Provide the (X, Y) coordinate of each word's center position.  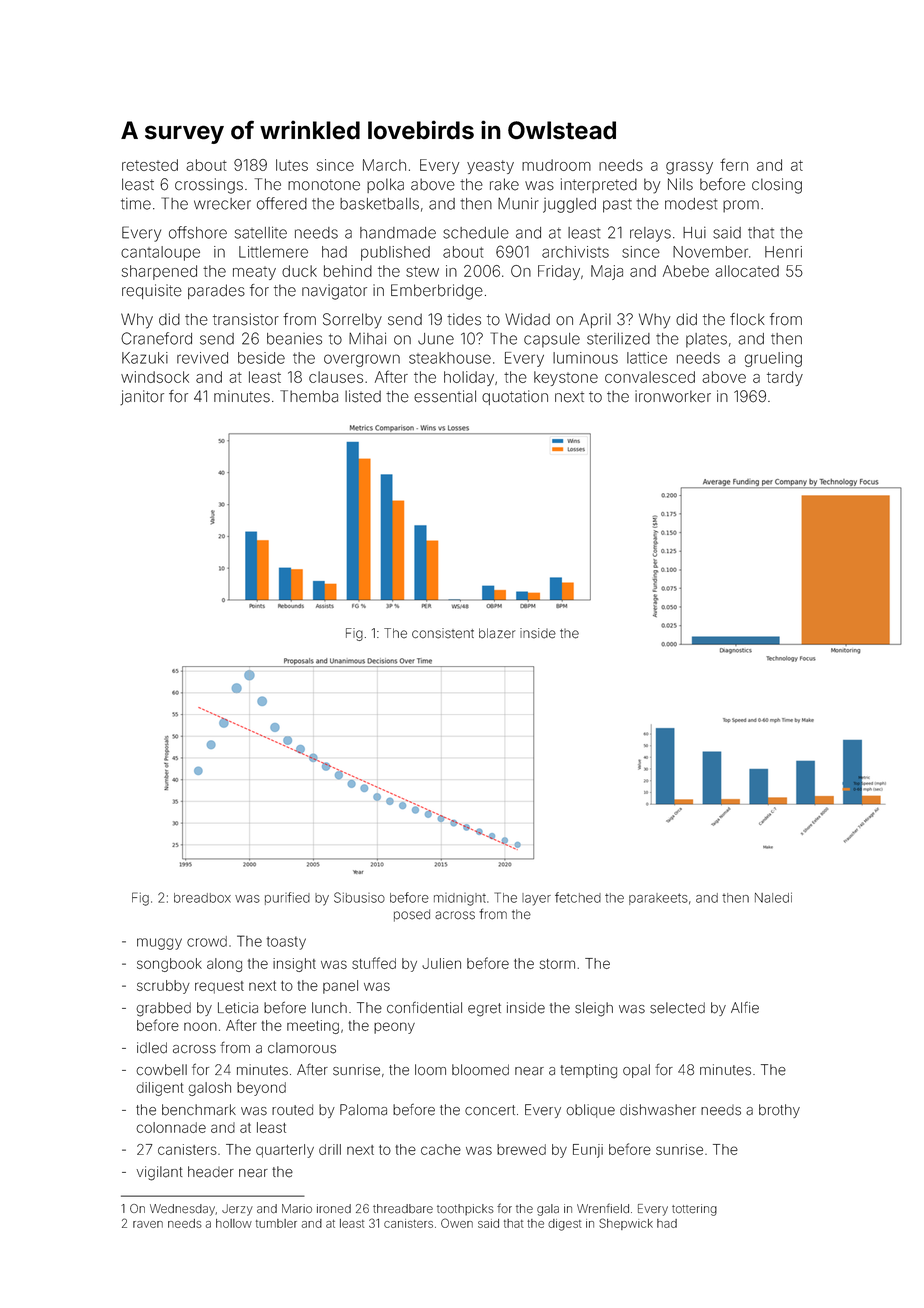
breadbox (202, 898)
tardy (785, 378)
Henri (783, 252)
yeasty (490, 167)
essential (445, 396)
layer (536, 899)
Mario (297, 1209)
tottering (694, 1210)
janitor (142, 397)
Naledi (773, 897)
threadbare (403, 1209)
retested (150, 165)
